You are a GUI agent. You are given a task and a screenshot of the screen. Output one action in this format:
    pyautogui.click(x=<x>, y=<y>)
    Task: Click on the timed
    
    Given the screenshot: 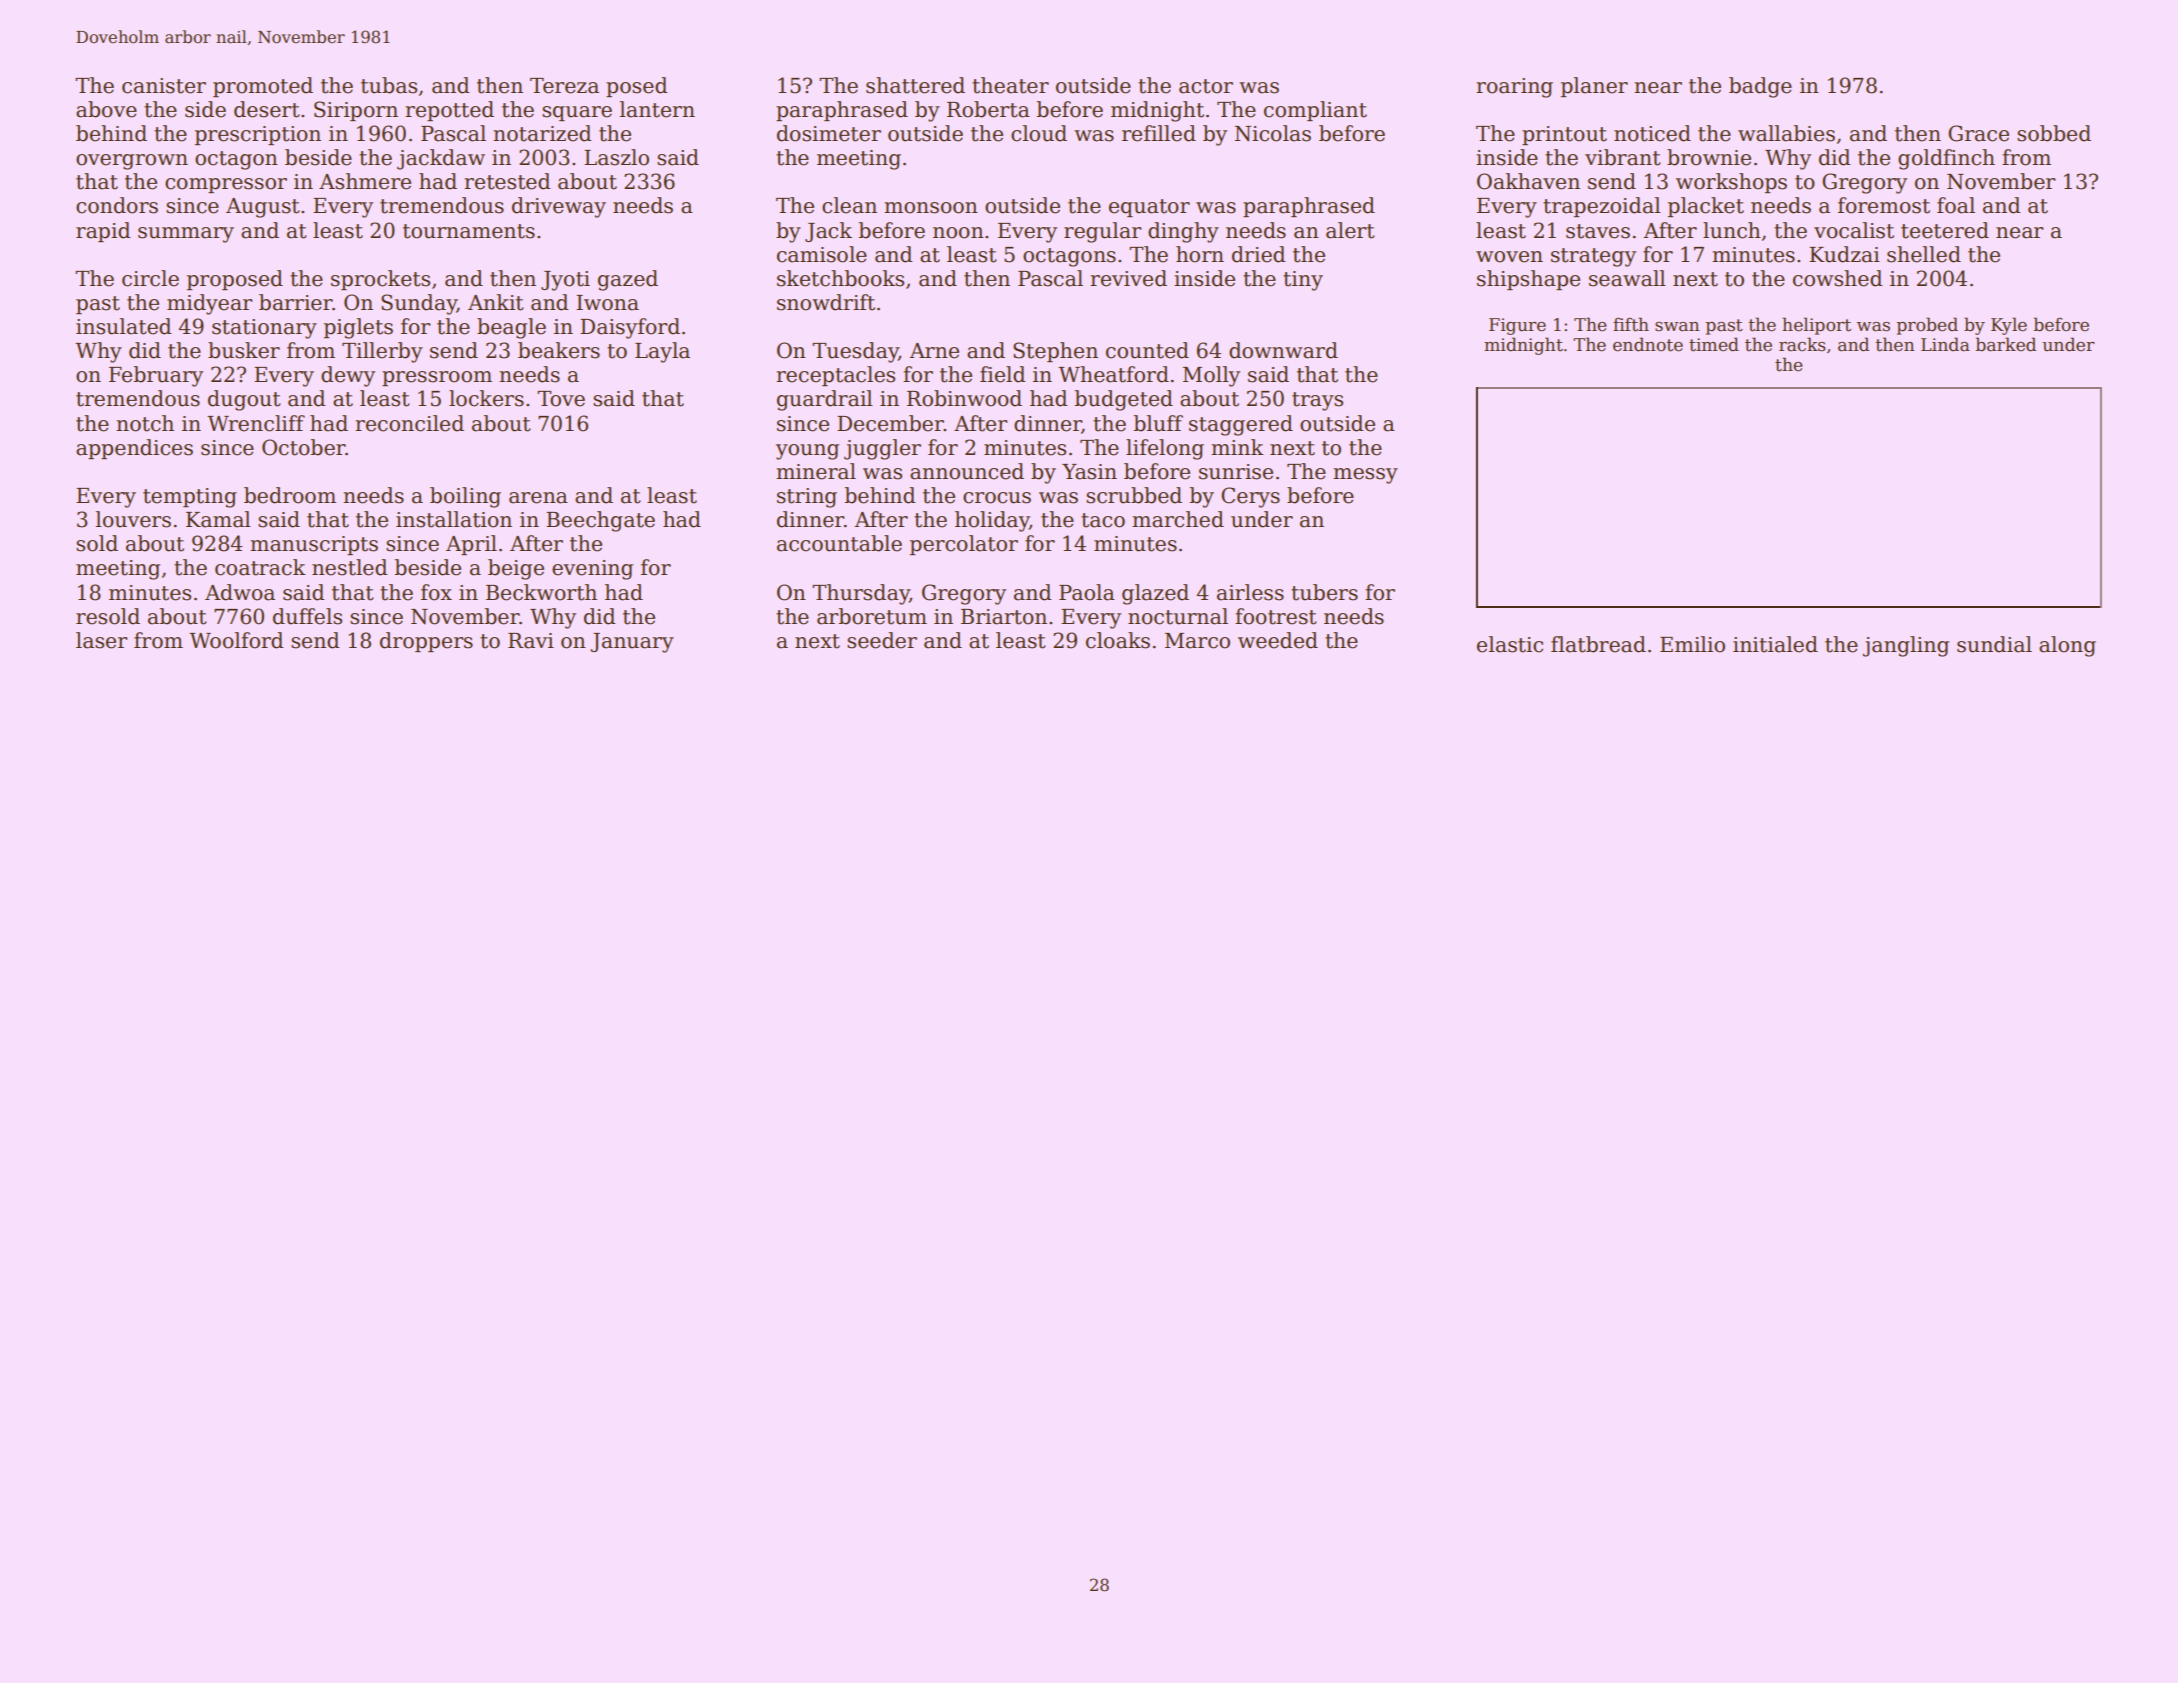 What is the action you would take?
    pyautogui.click(x=1714, y=344)
